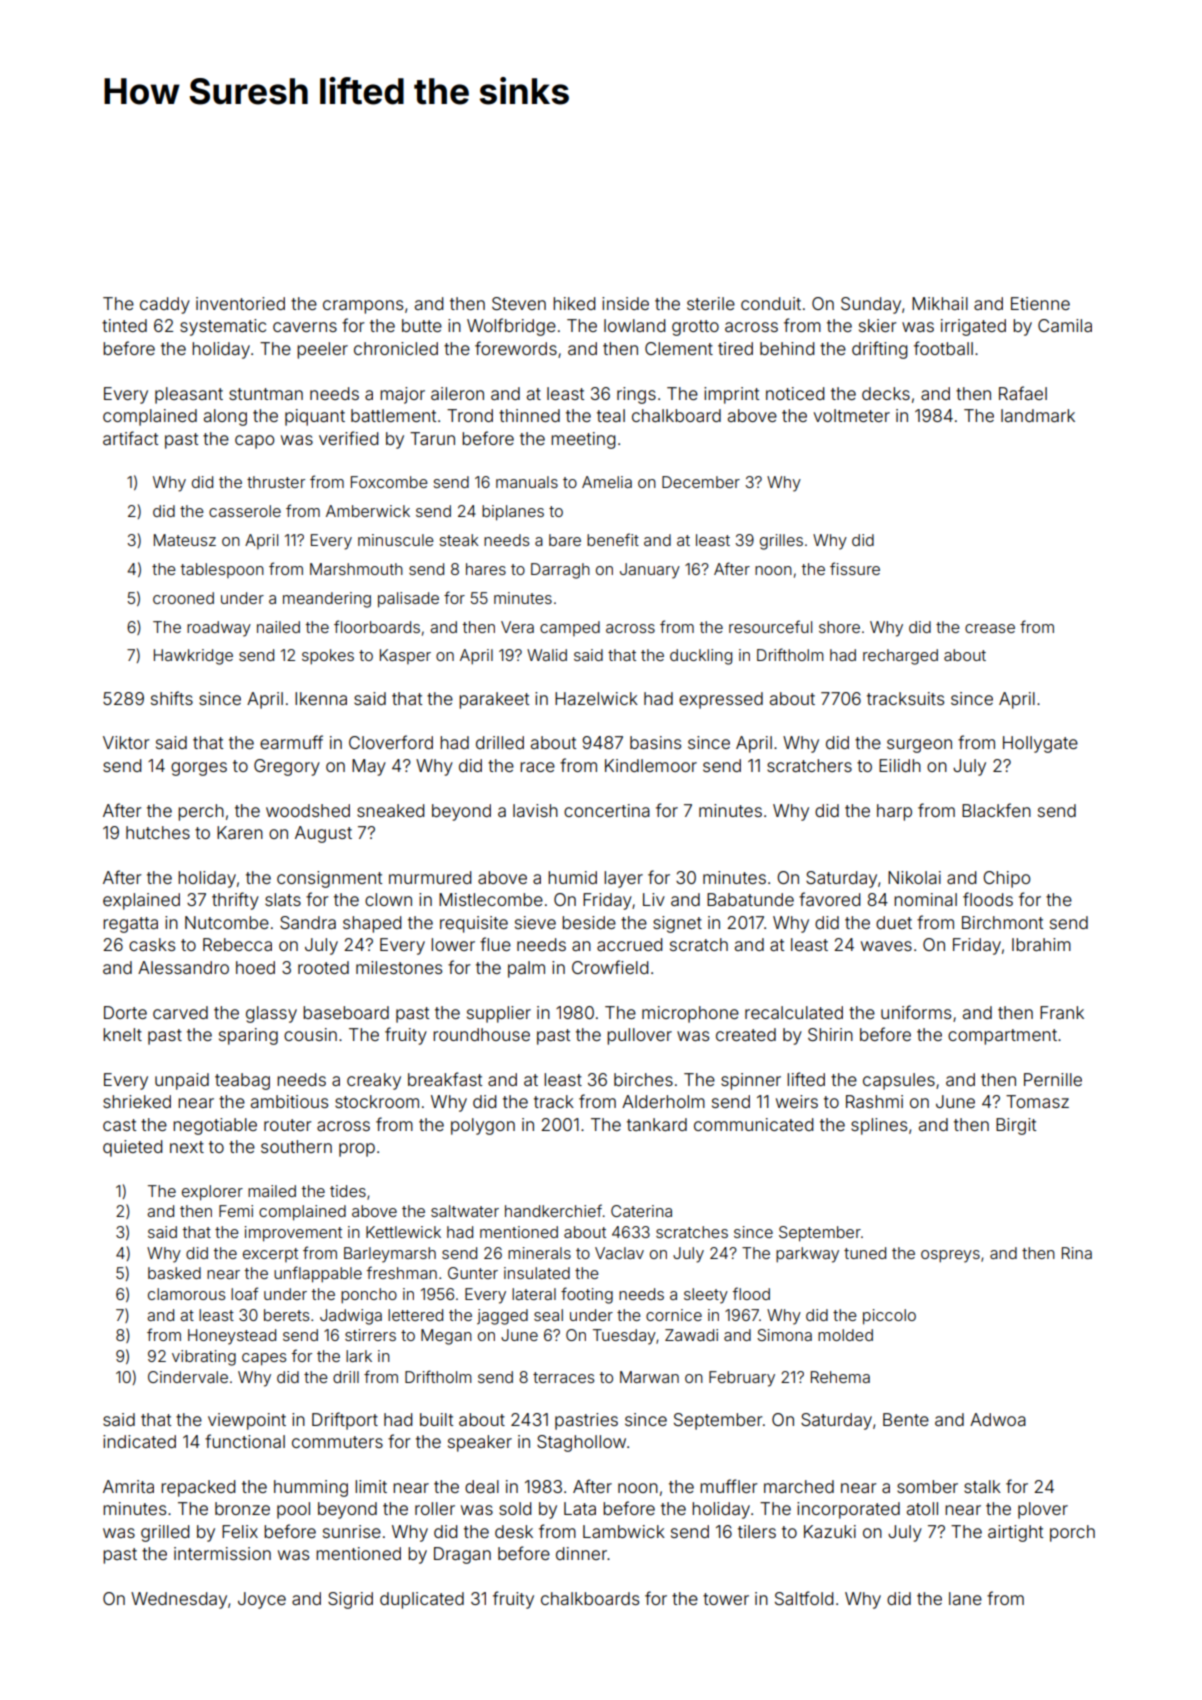 Image resolution: width=1202 pixels, height=1700 pixels. Describe the element at coordinates (807, 1255) in the page. I see `parkway` at that location.
